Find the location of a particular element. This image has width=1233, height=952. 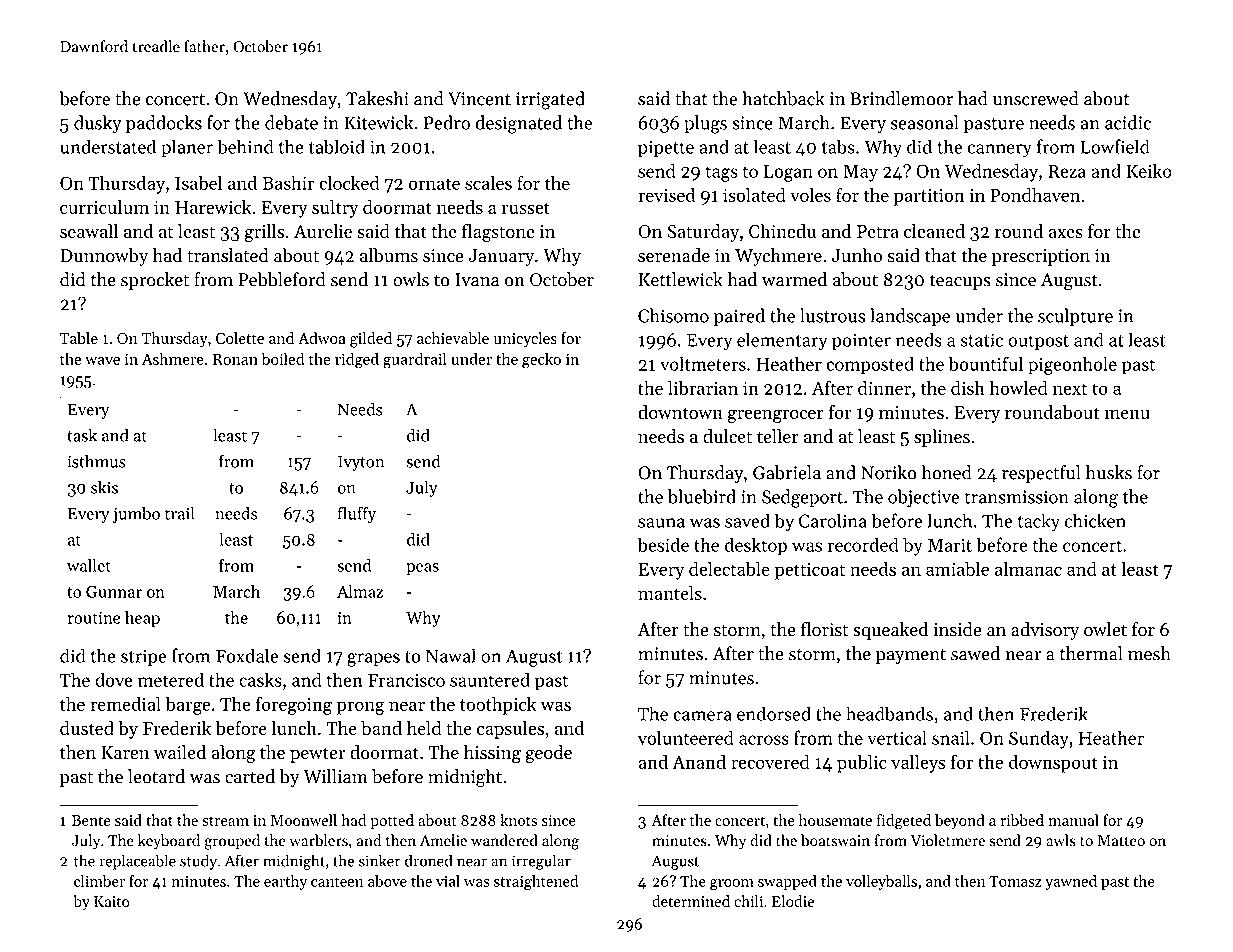

Lowfield is located at coordinates (1115, 146).
